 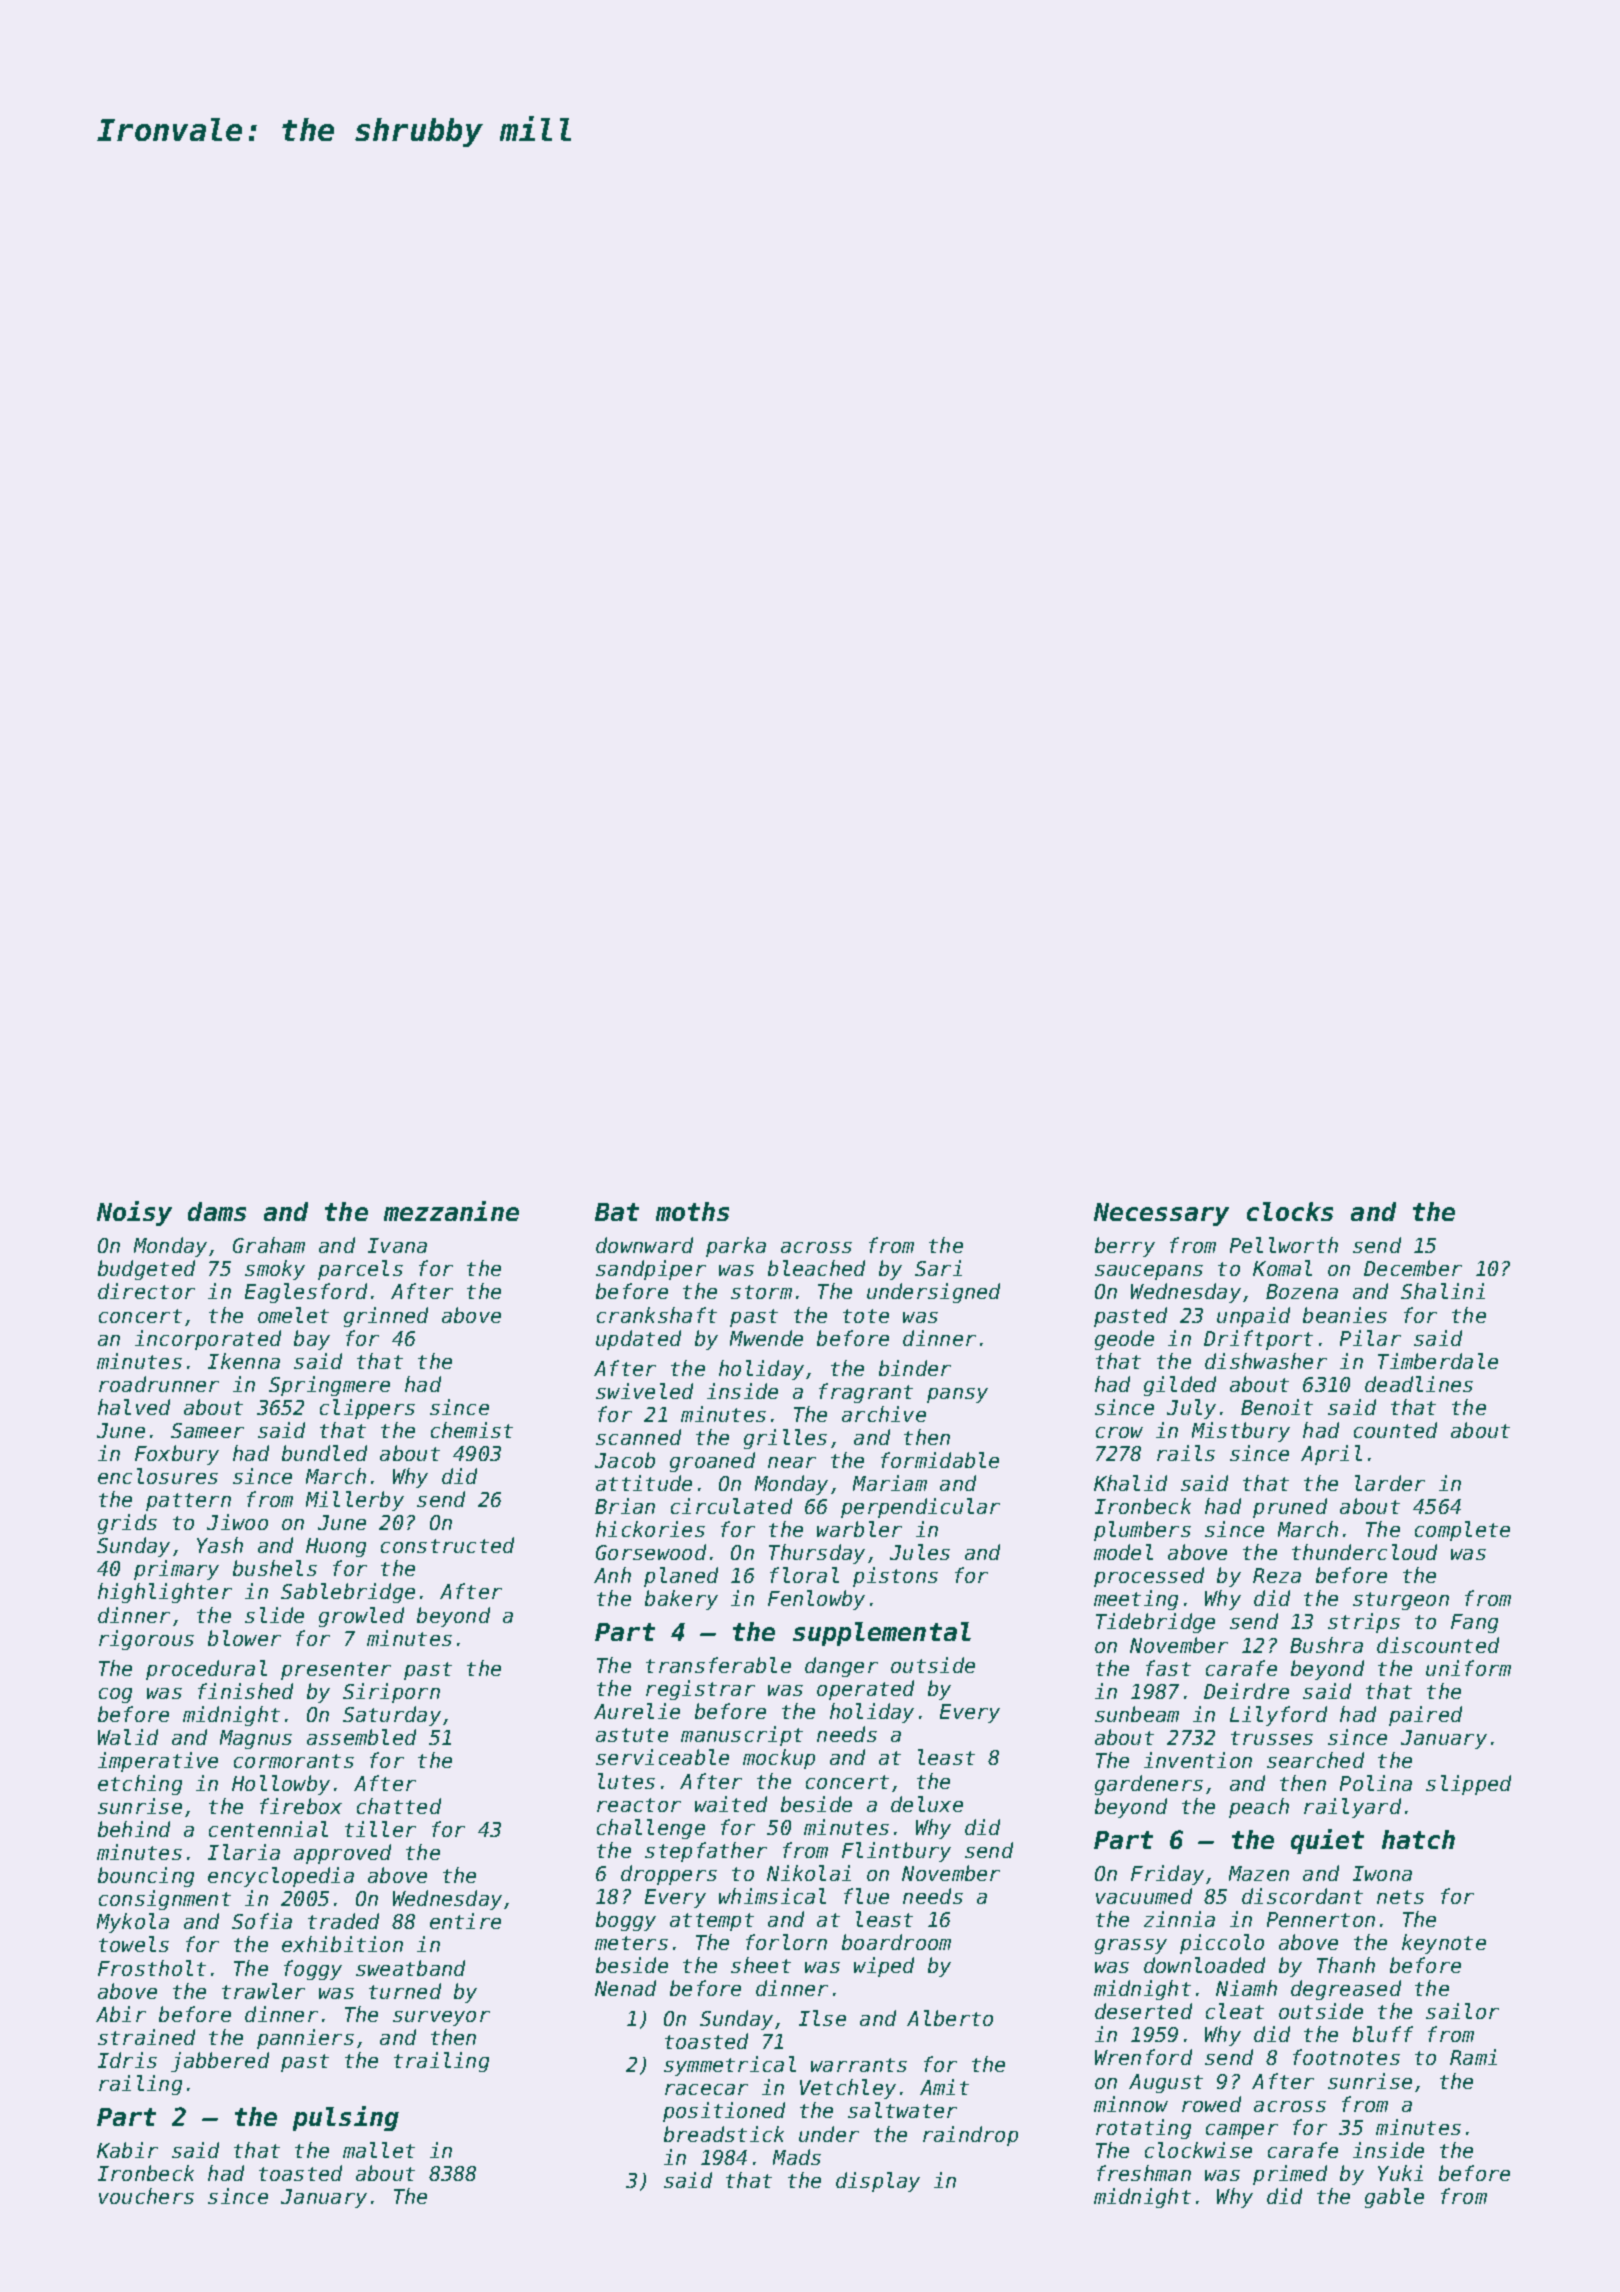 What do you see at coordinates (305, 2039) in the screenshot?
I see `panniers` at bounding box center [305, 2039].
